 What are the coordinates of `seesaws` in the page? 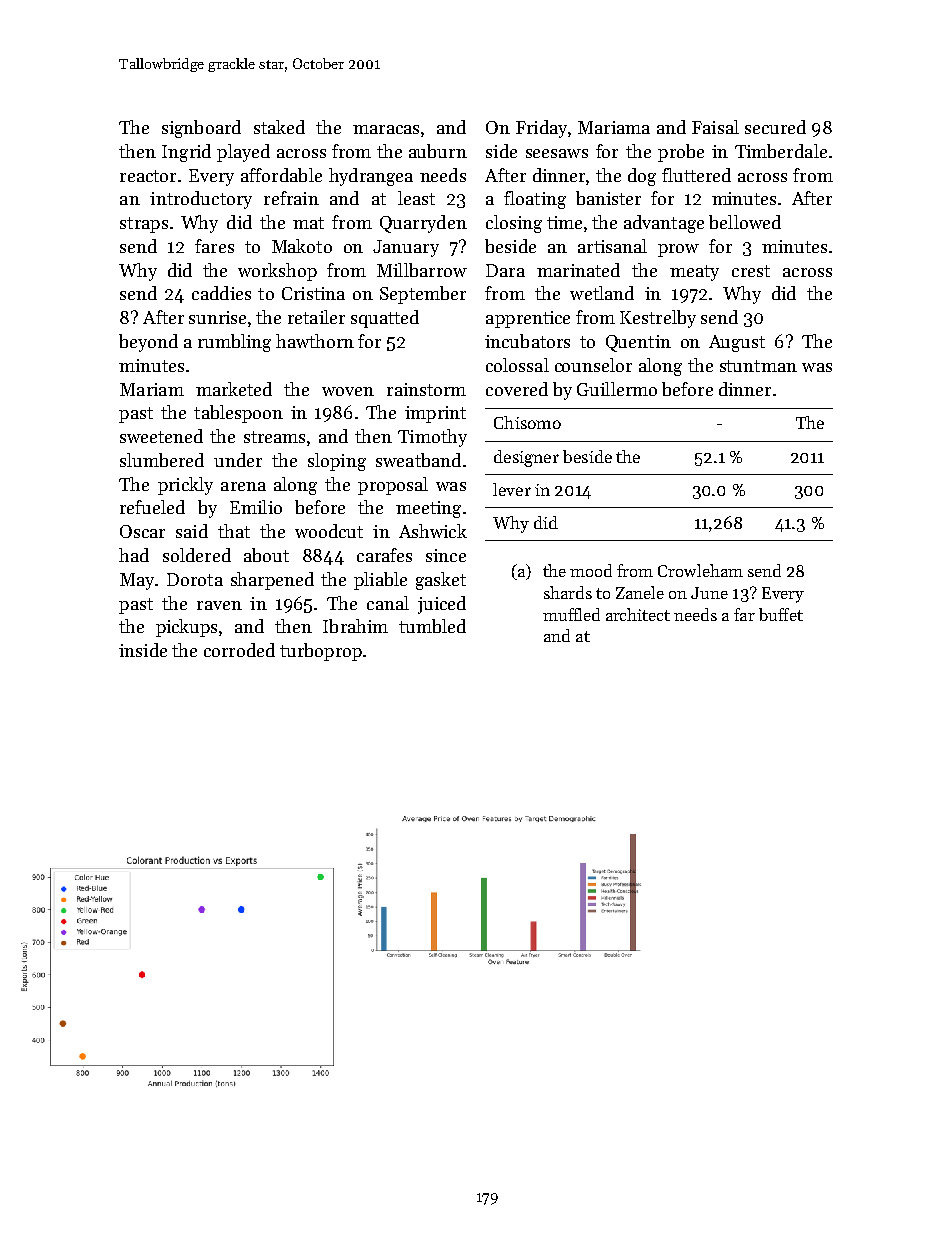 It's located at (557, 153).
